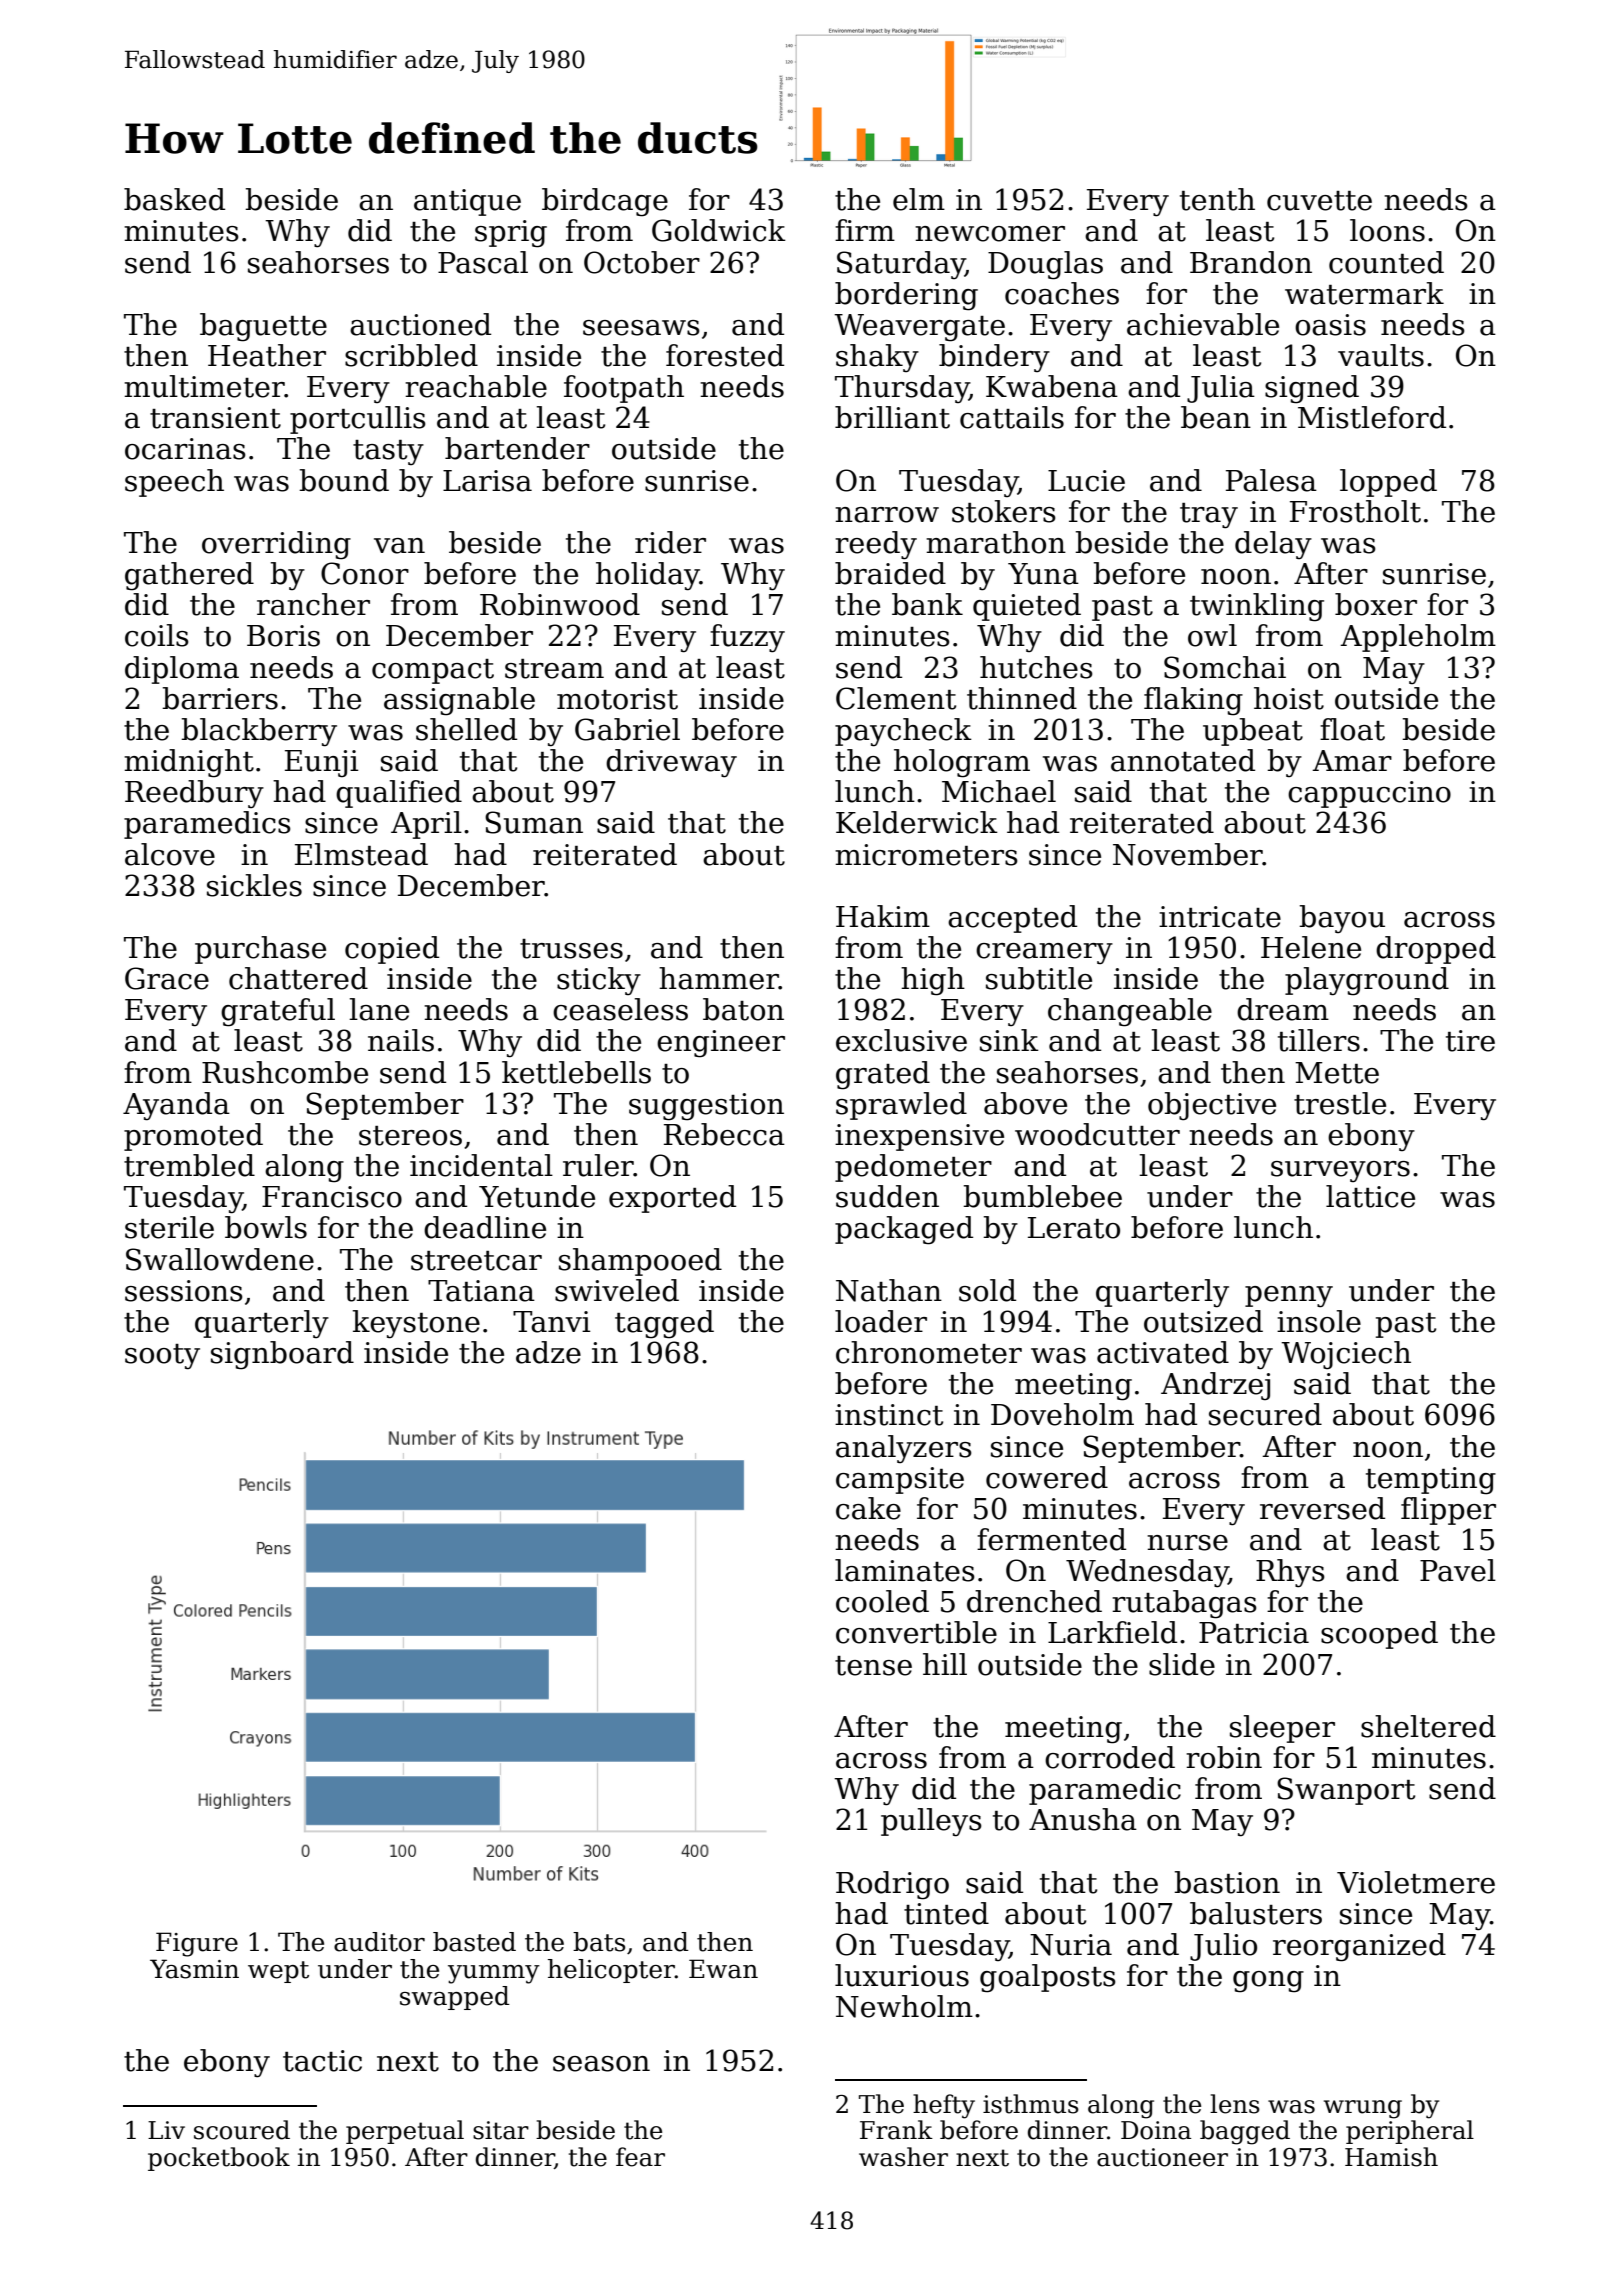 This screenshot has width=1620, height=2292. What do you see at coordinates (648, 576) in the screenshot?
I see `holiday` at bounding box center [648, 576].
